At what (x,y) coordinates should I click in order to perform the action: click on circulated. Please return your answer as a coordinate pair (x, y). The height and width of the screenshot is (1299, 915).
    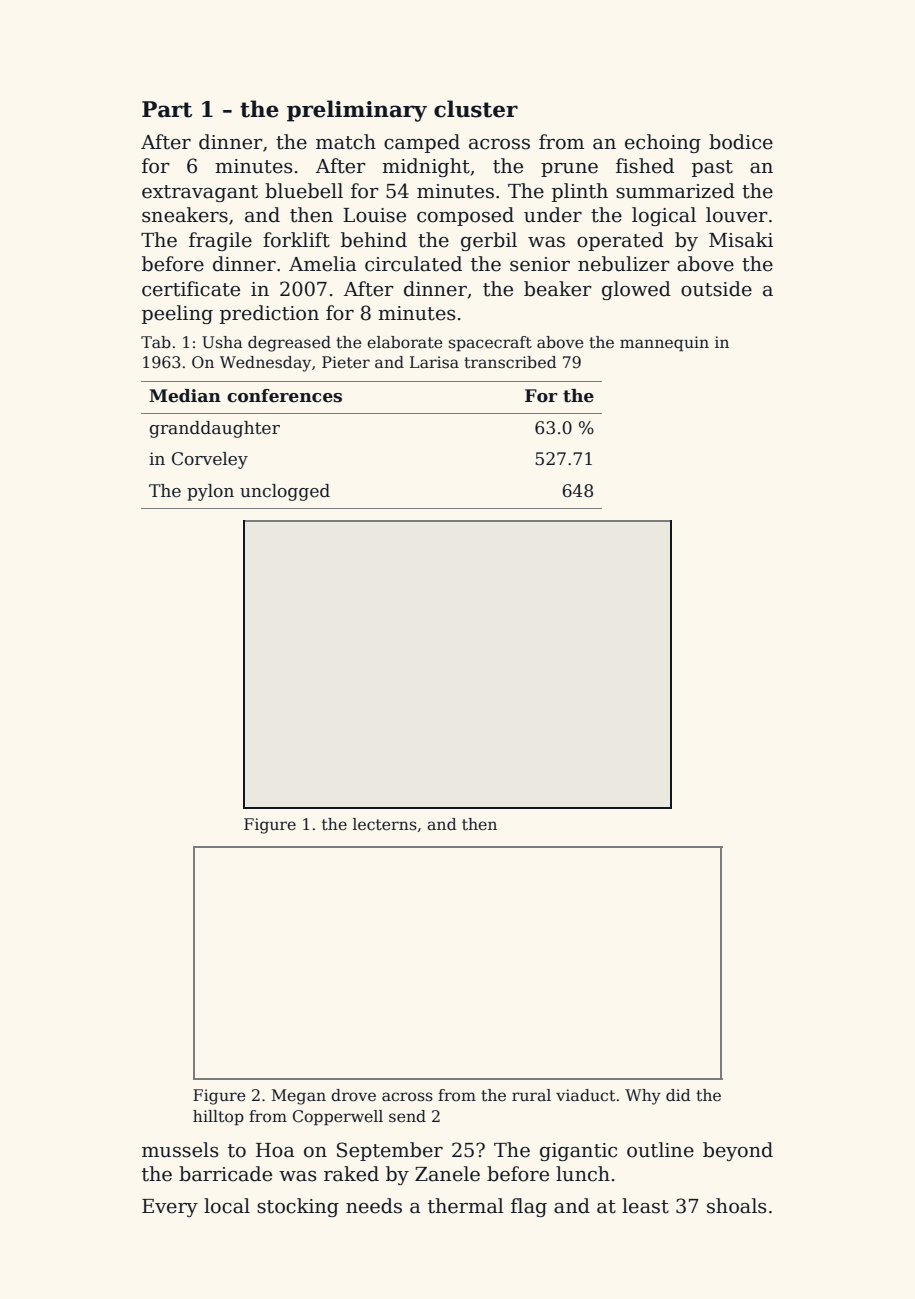
    Looking at the image, I should click on (413, 264).
